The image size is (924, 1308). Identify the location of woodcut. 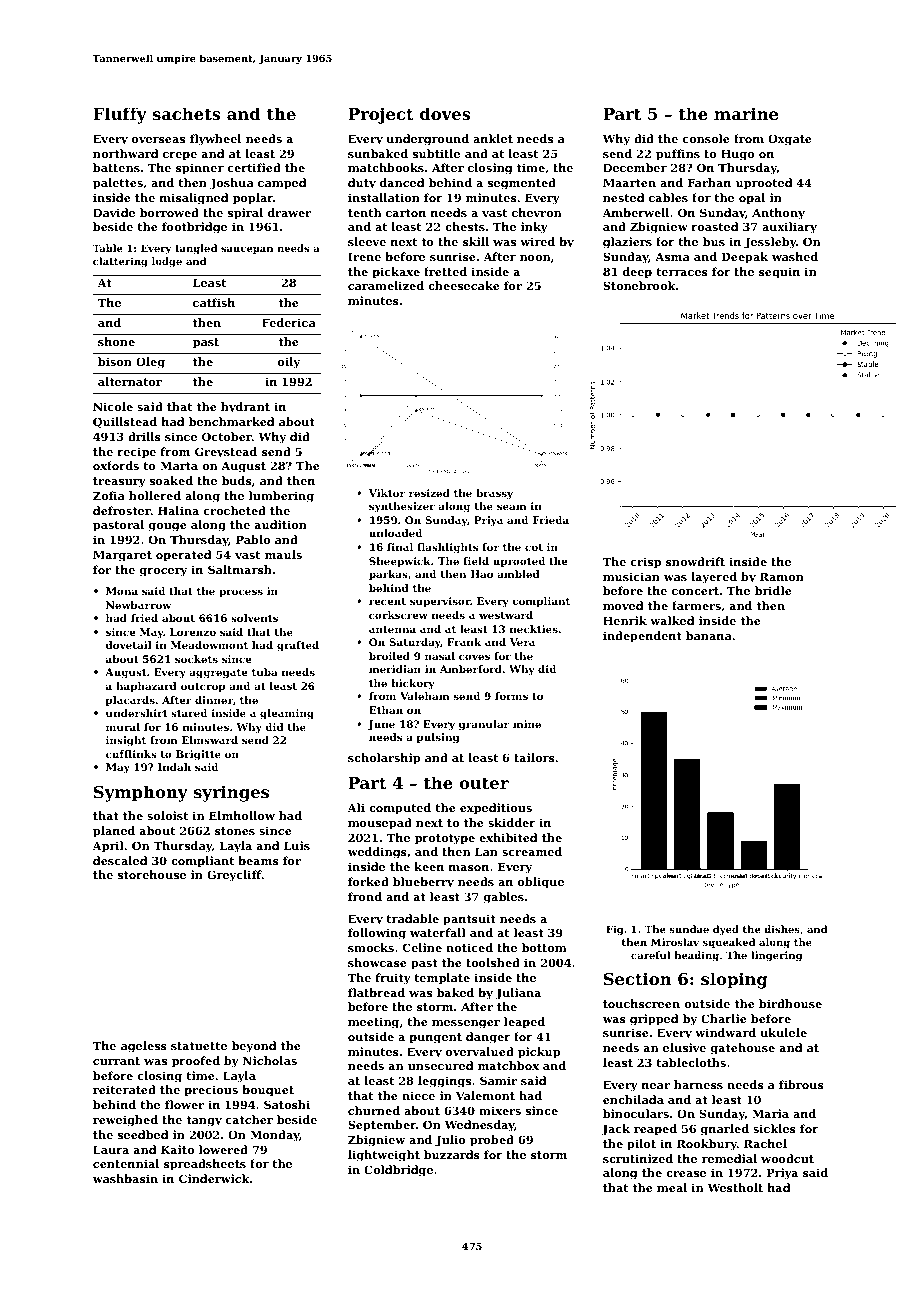
(787, 1158).
